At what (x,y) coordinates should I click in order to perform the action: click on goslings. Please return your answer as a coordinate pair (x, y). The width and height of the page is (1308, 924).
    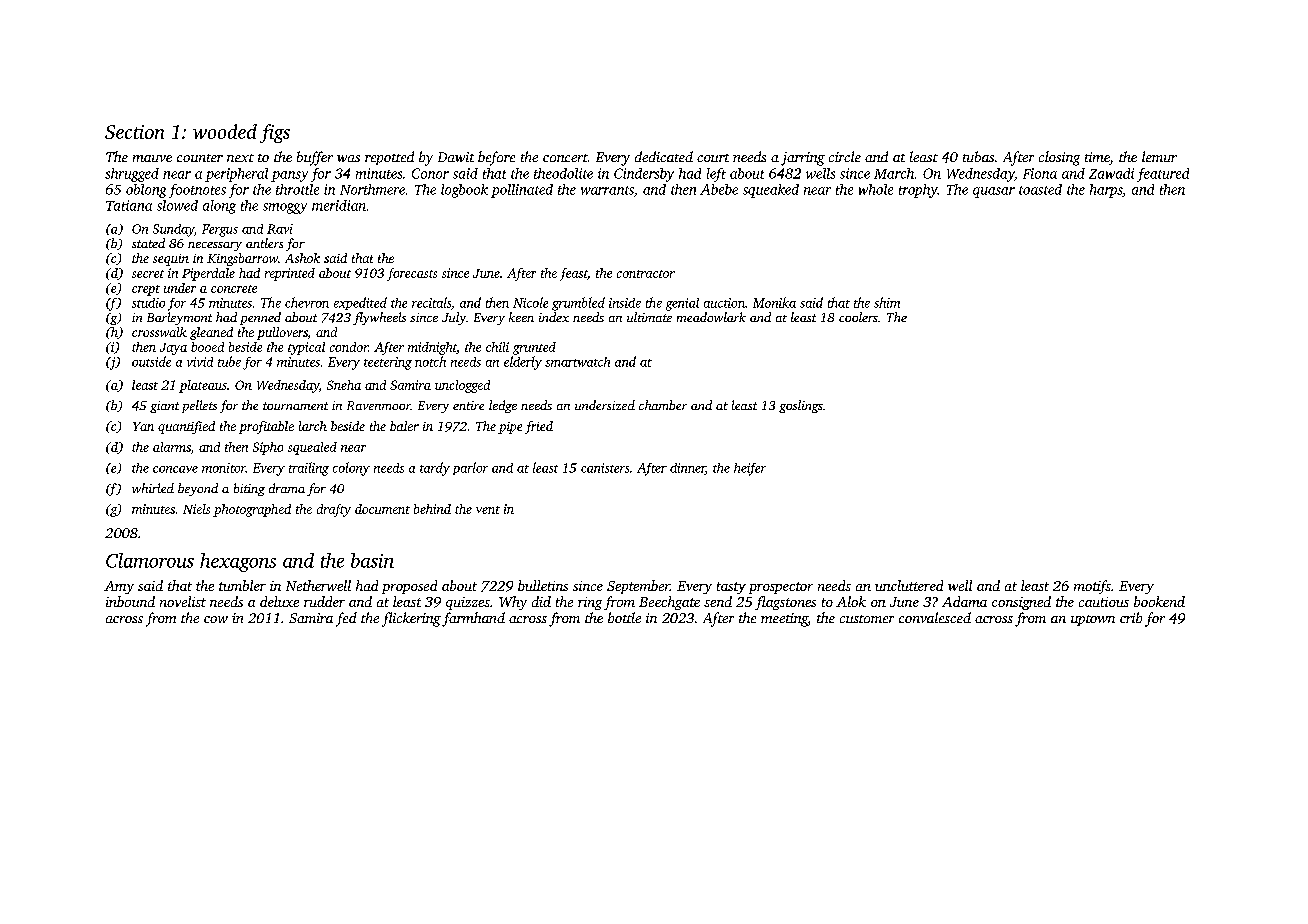
    Looking at the image, I should click on (801, 406).
